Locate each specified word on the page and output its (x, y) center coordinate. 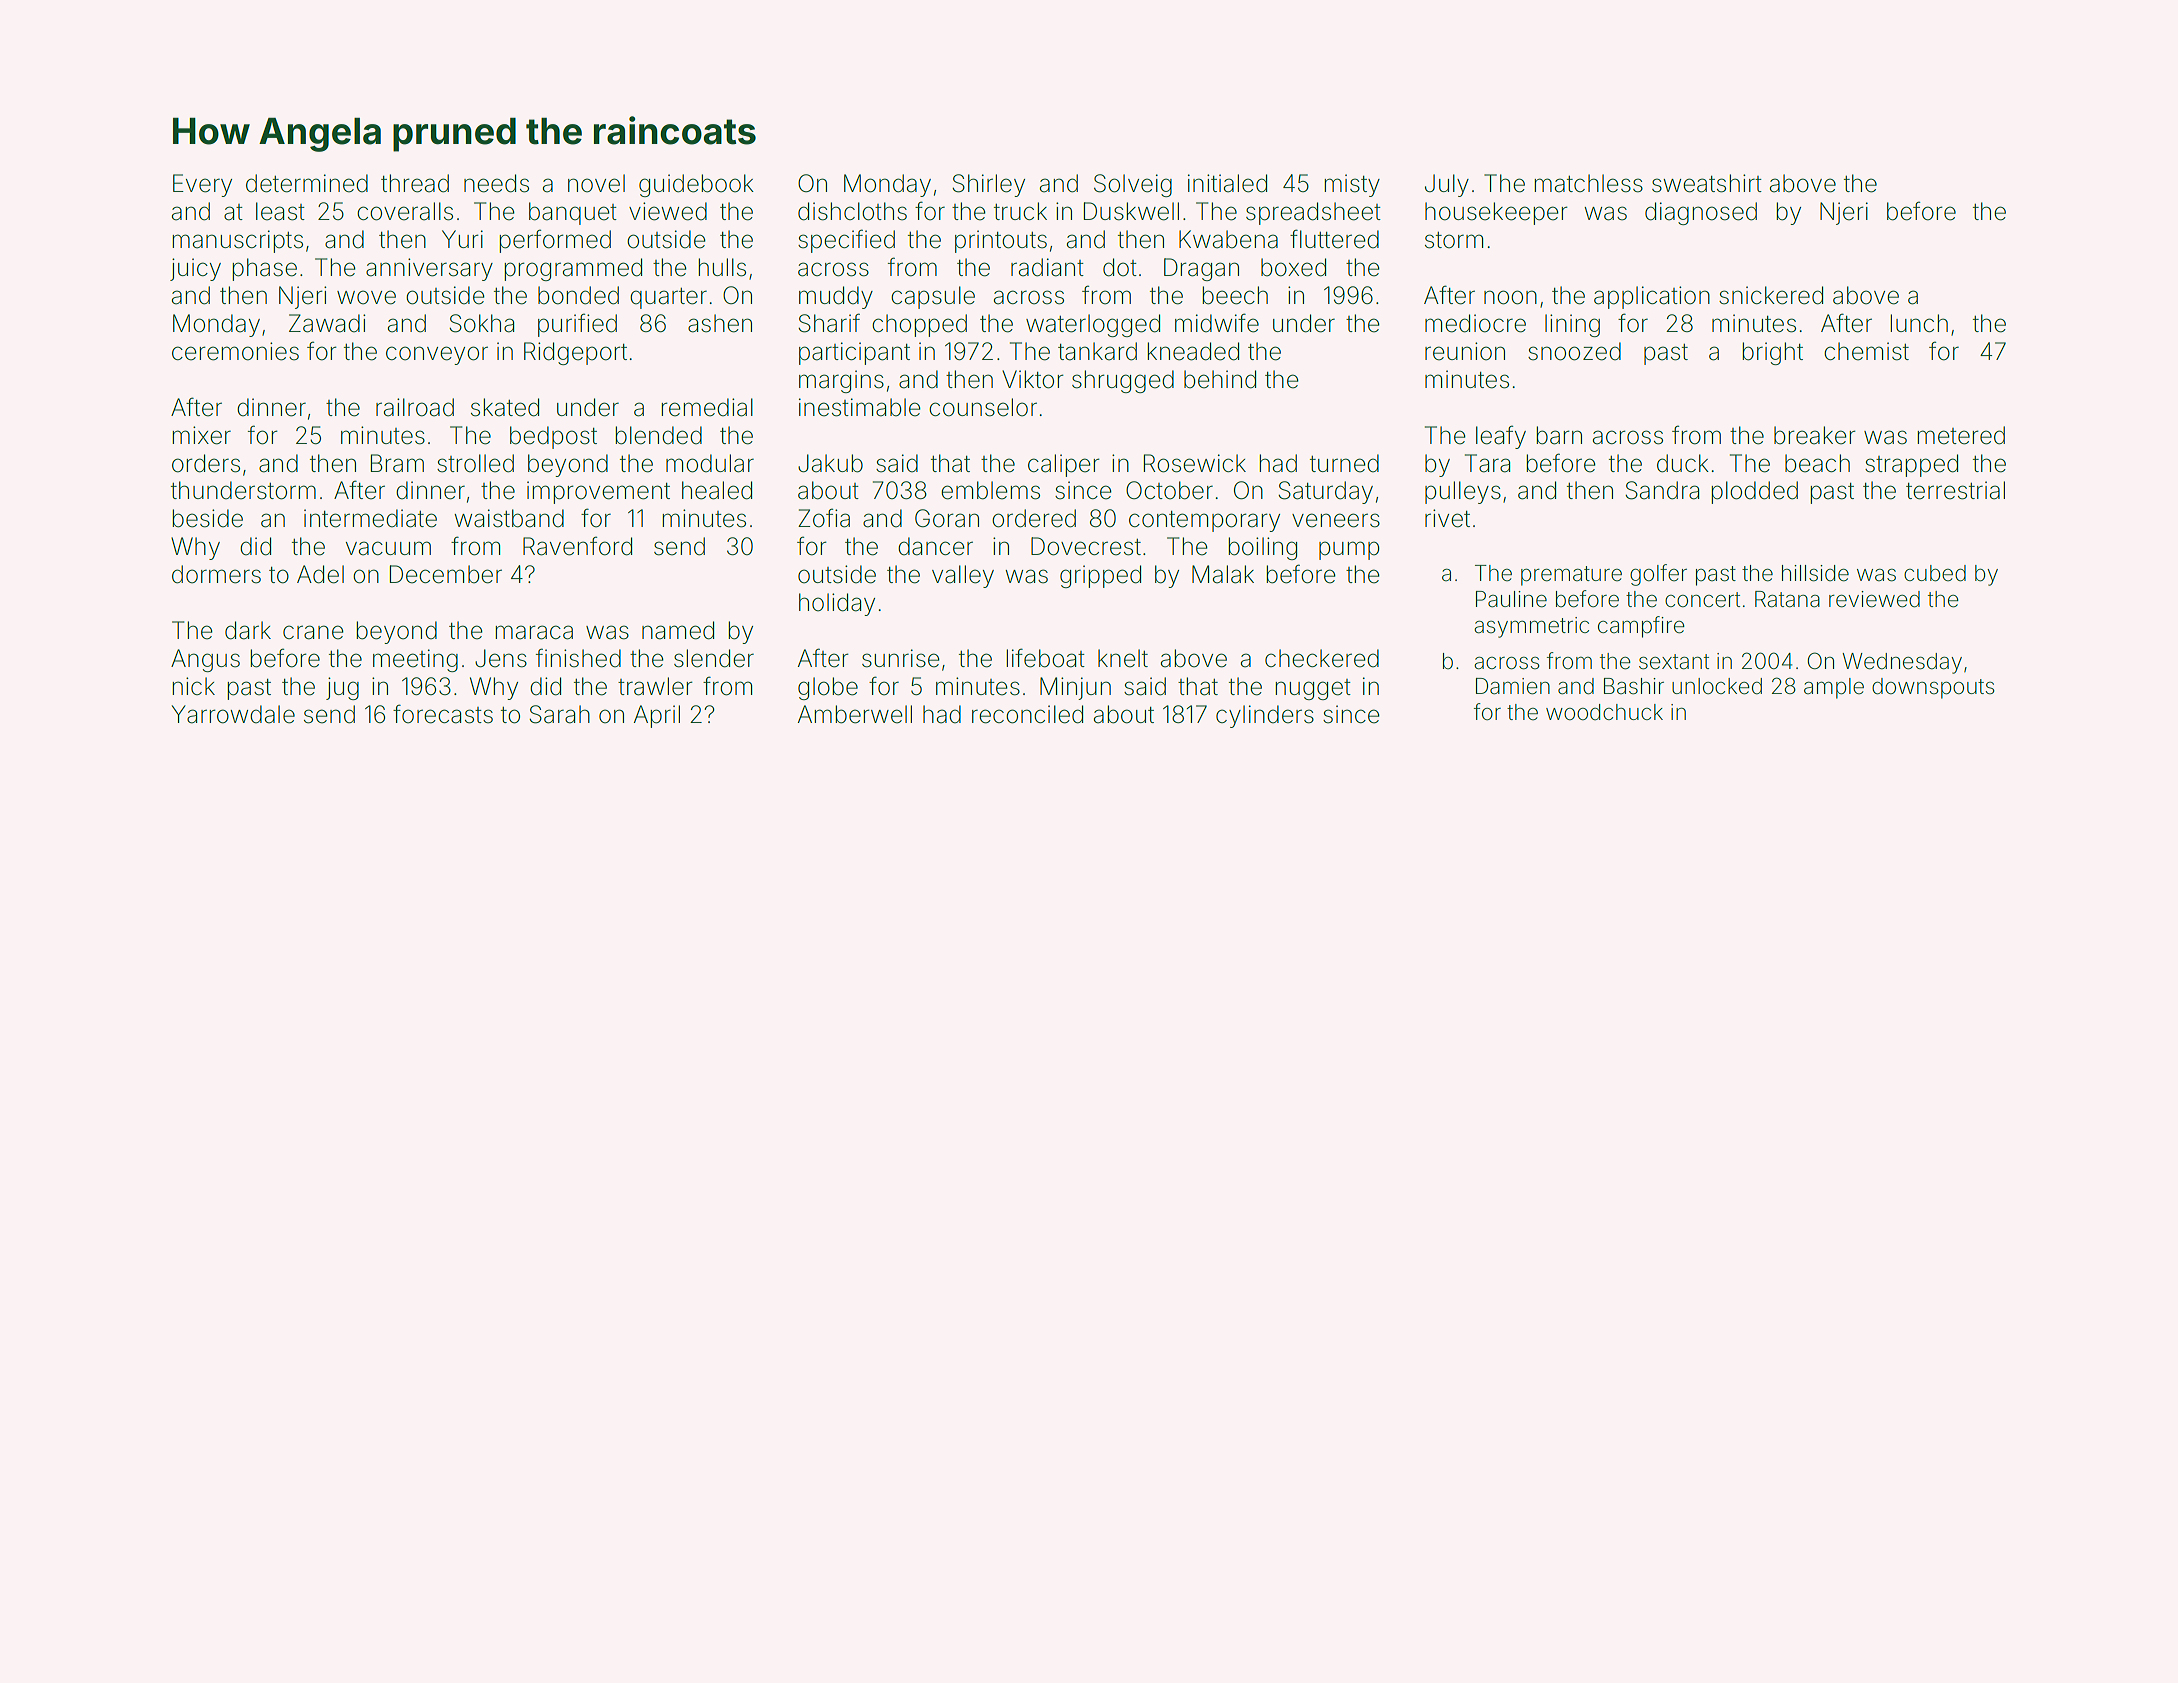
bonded (578, 295)
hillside (1815, 573)
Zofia (824, 518)
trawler (655, 686)
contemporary (1204, 521)
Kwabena (1228, 239)
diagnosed (1701, 213)
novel (596, 183)
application (1652, 297)
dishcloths (852, 211)
